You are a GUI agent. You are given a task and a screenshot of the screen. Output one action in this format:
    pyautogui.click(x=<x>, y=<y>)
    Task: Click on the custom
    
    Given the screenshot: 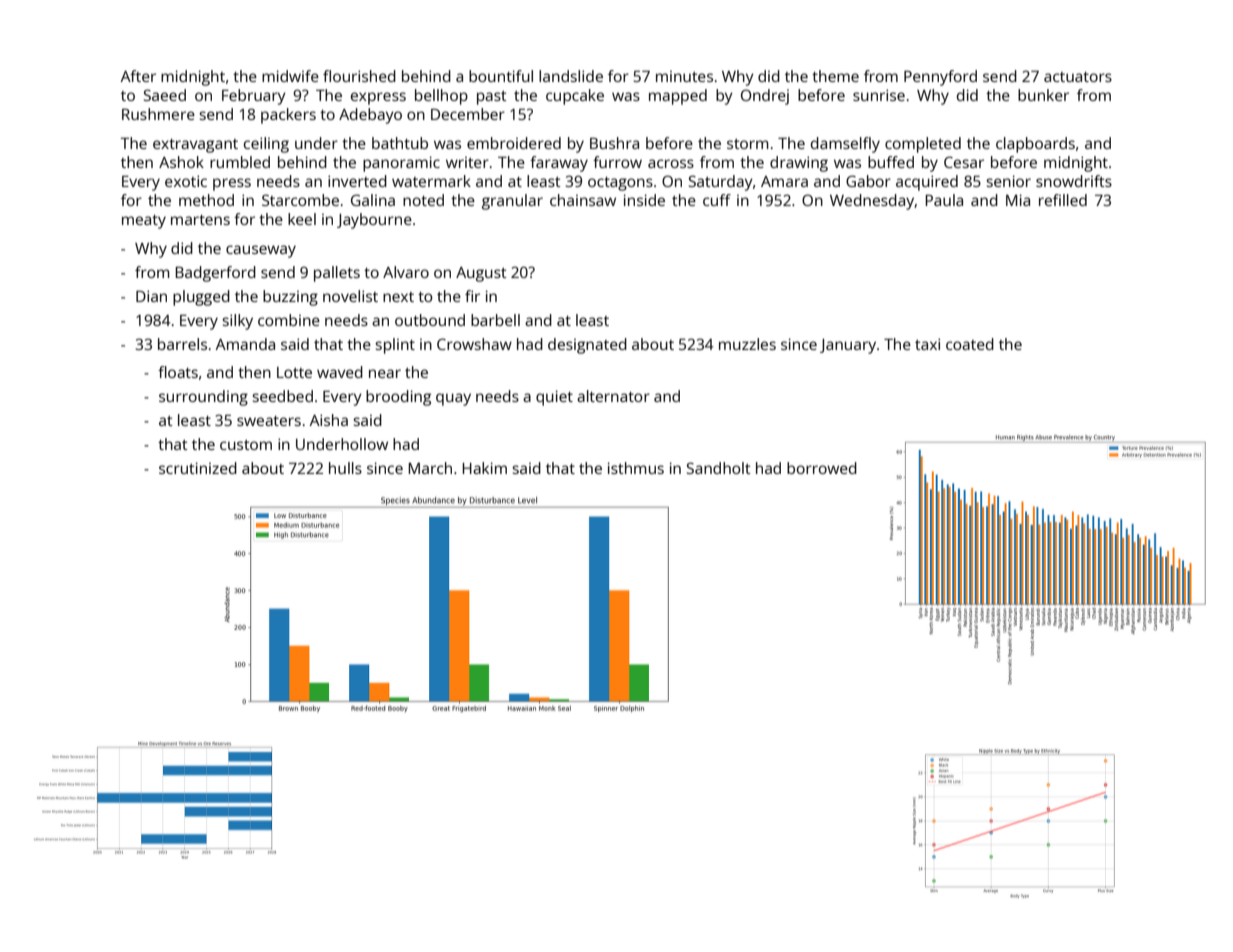 What is the action you would take?
    pyautogui.click(x=246, y=445)
